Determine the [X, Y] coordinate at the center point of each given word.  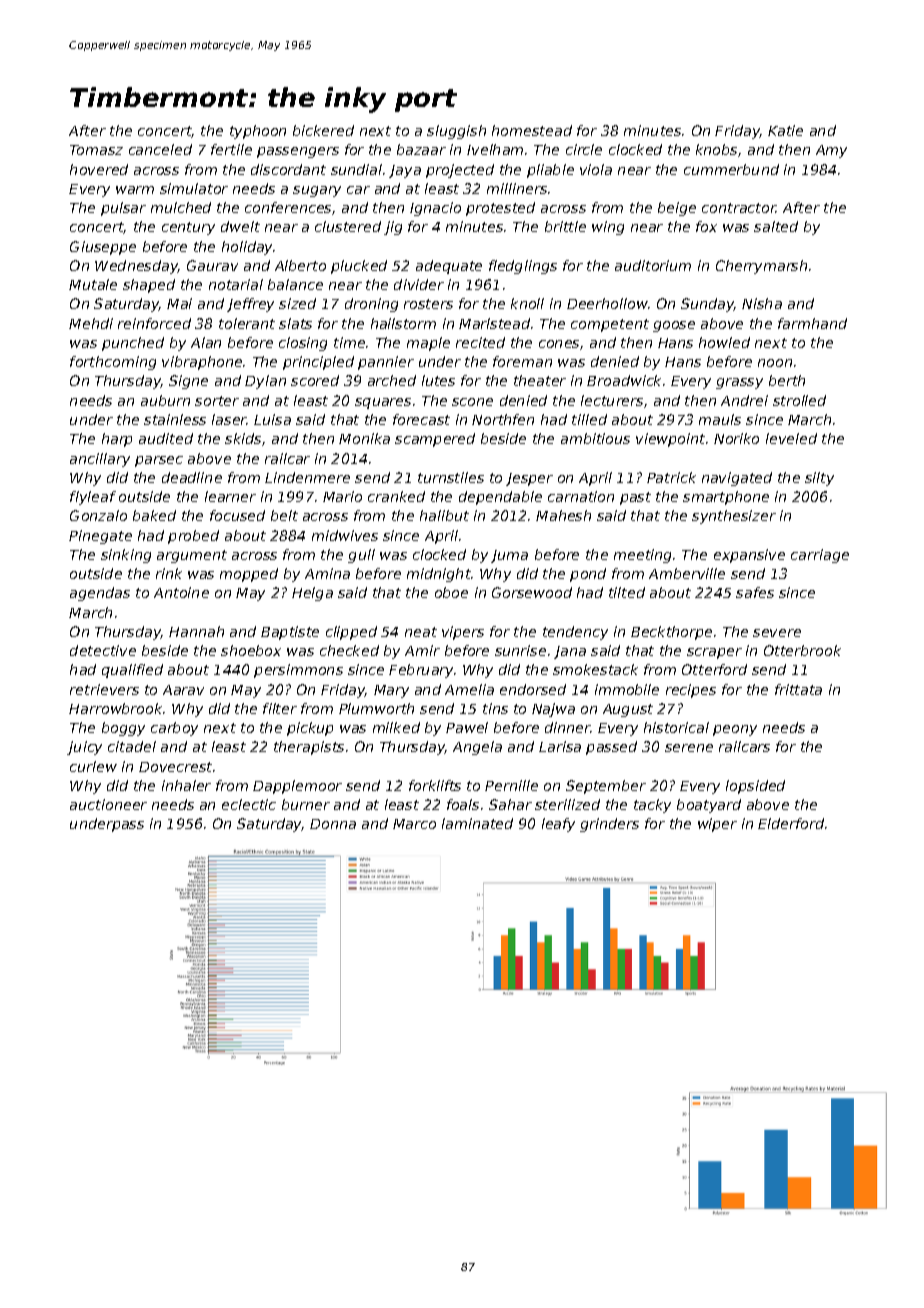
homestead [532, 130]
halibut [444, 515]
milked [396, 727]
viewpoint [670, 440]
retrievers [104, 689]
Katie [785, 130]
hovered [99, 169]
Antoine [181, 592]
